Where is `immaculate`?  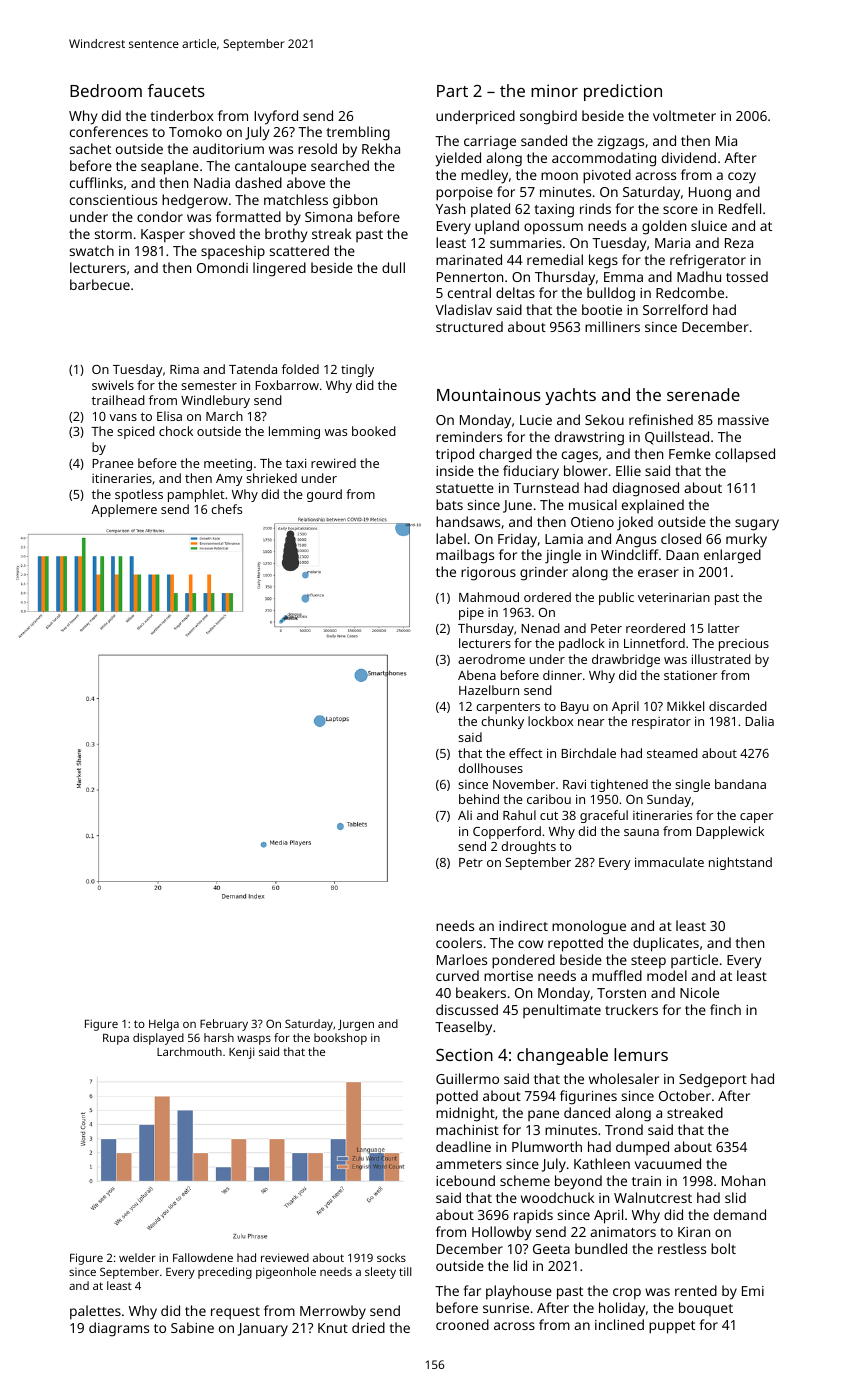
immaculate is located at coordinates (669, 862).
